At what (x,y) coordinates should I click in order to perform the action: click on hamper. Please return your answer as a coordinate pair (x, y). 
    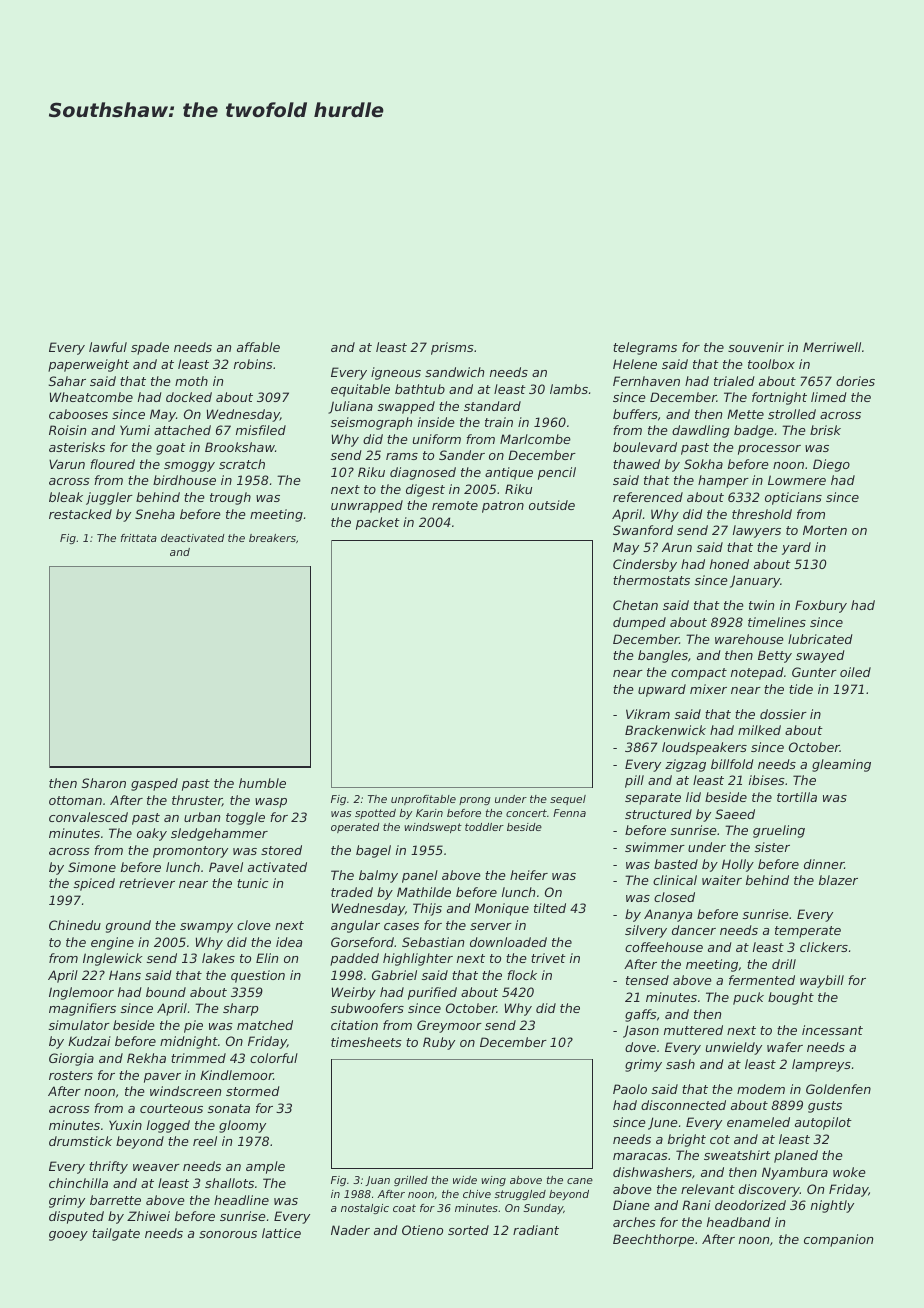
    Looking at the image, I should click on (723, 481).
